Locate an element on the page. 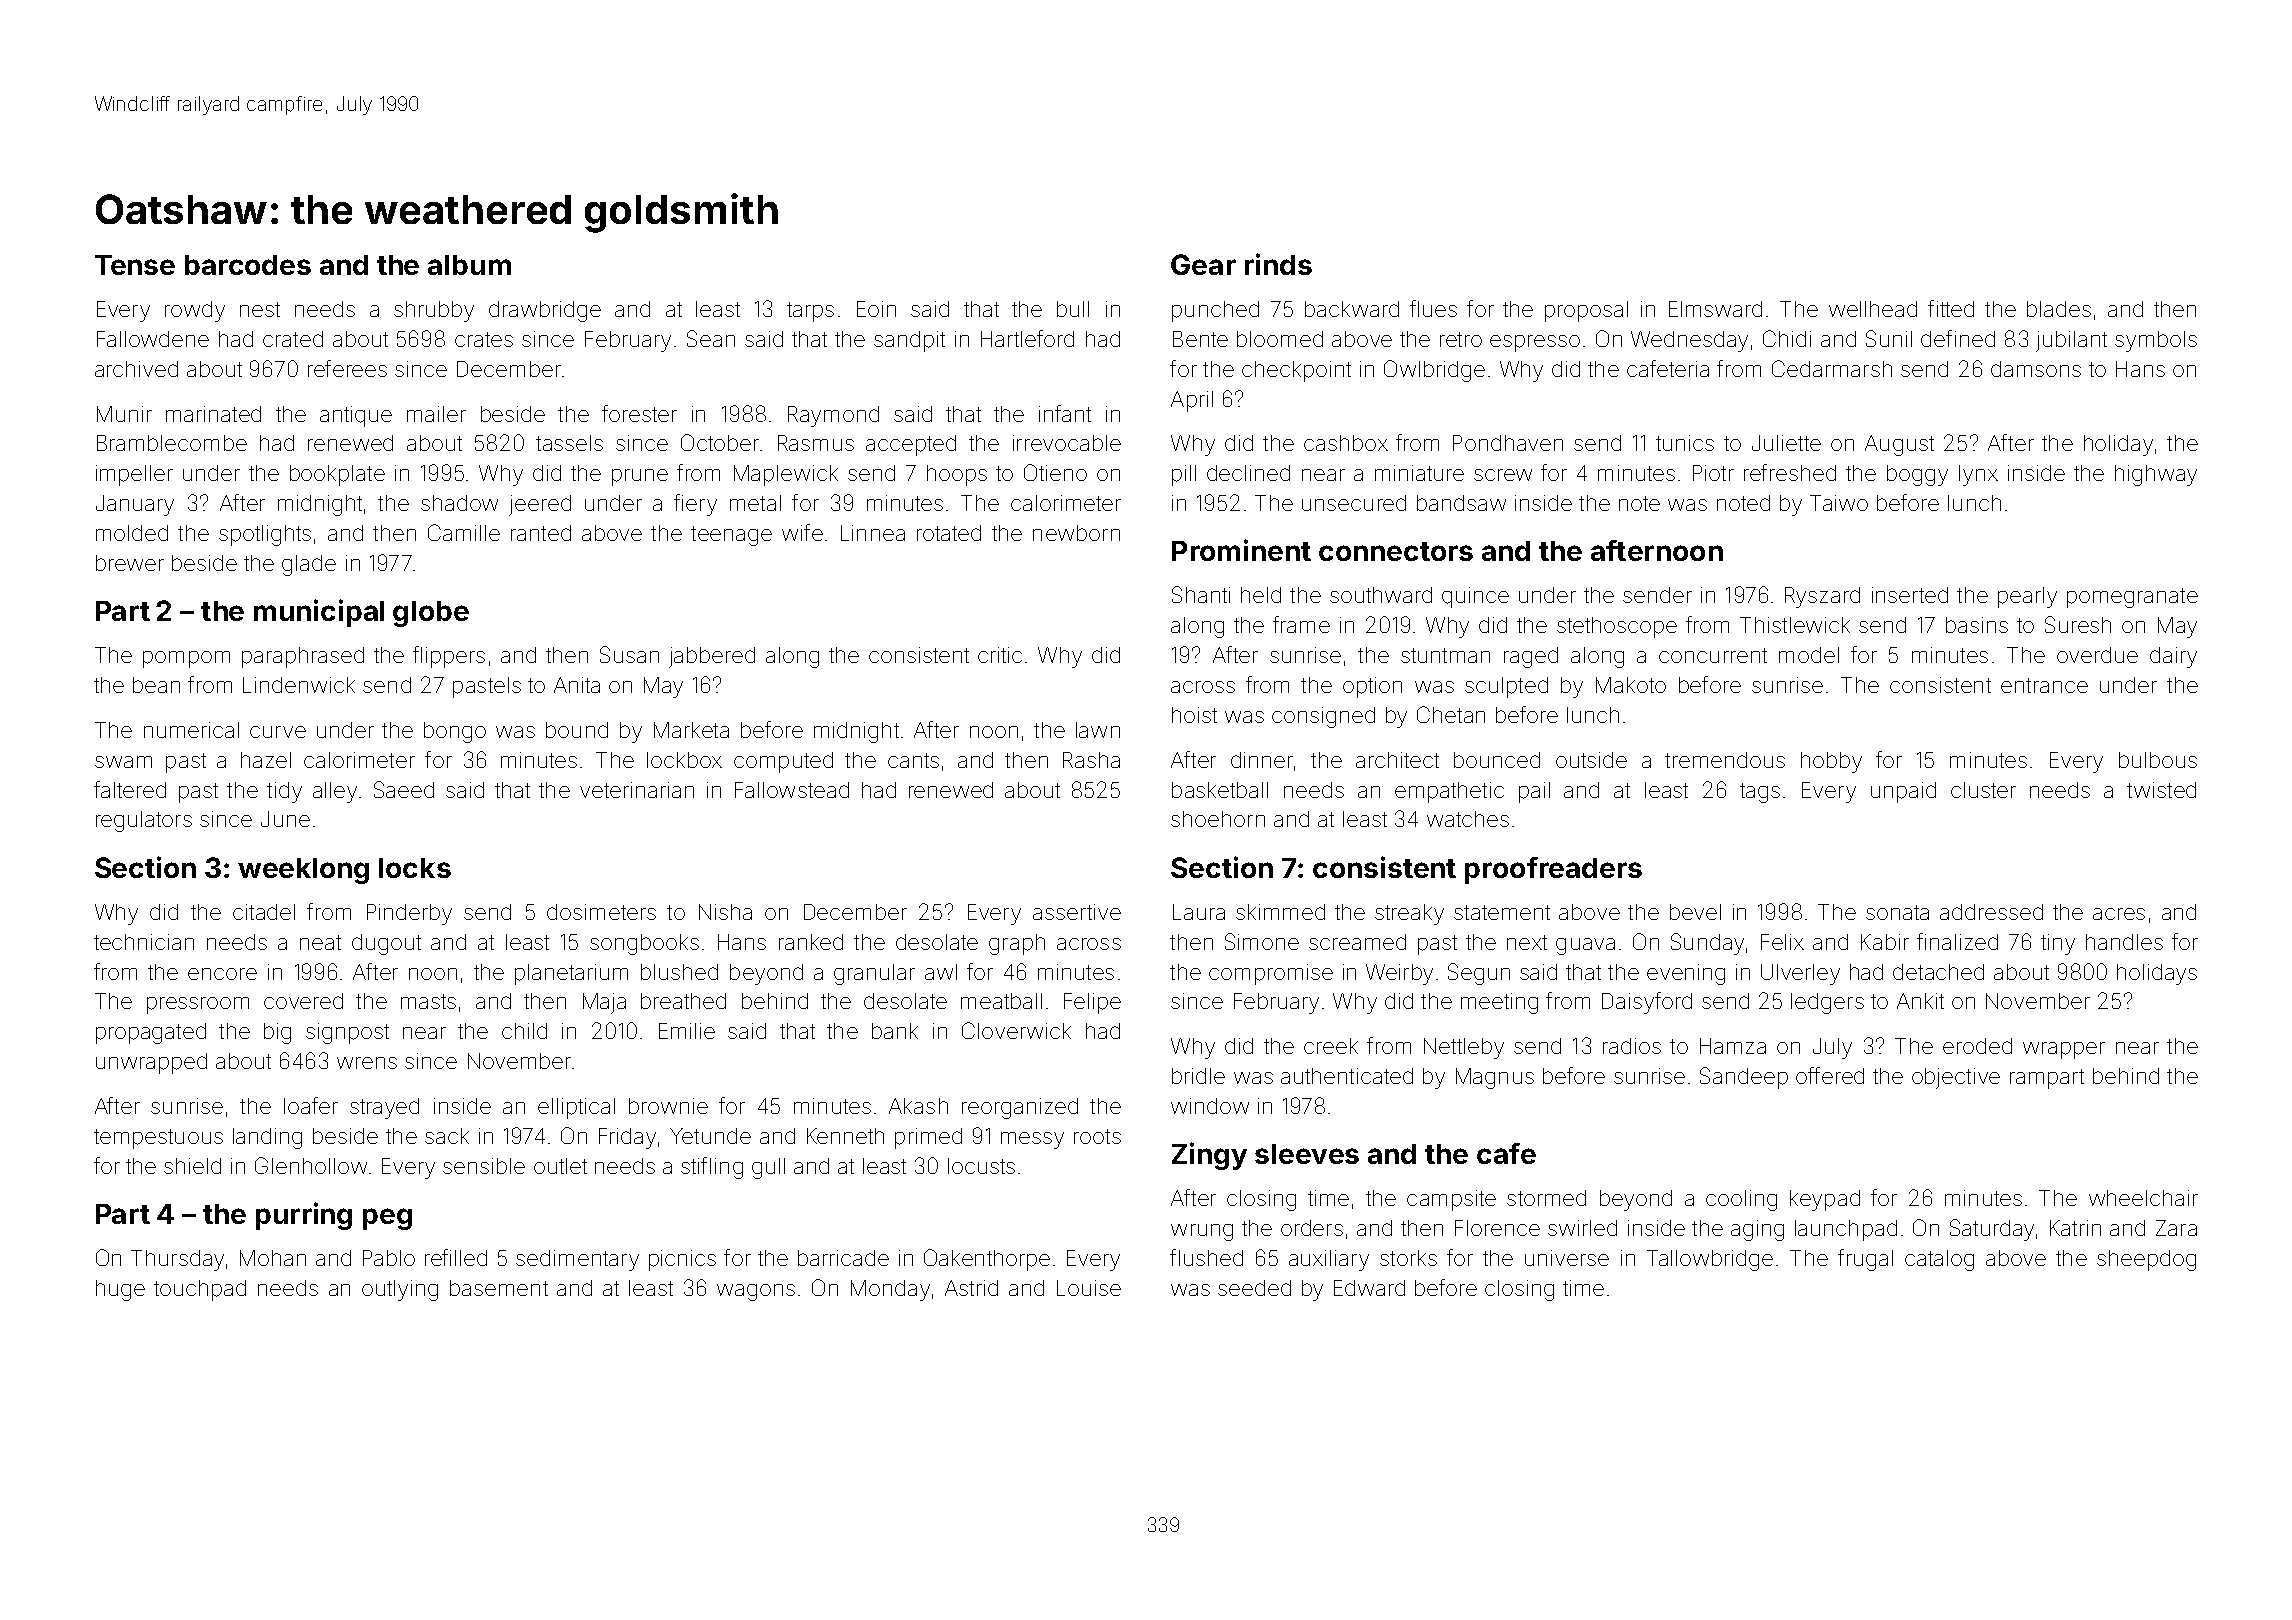  Nettleby is located at coordinates (1464, 1048).
